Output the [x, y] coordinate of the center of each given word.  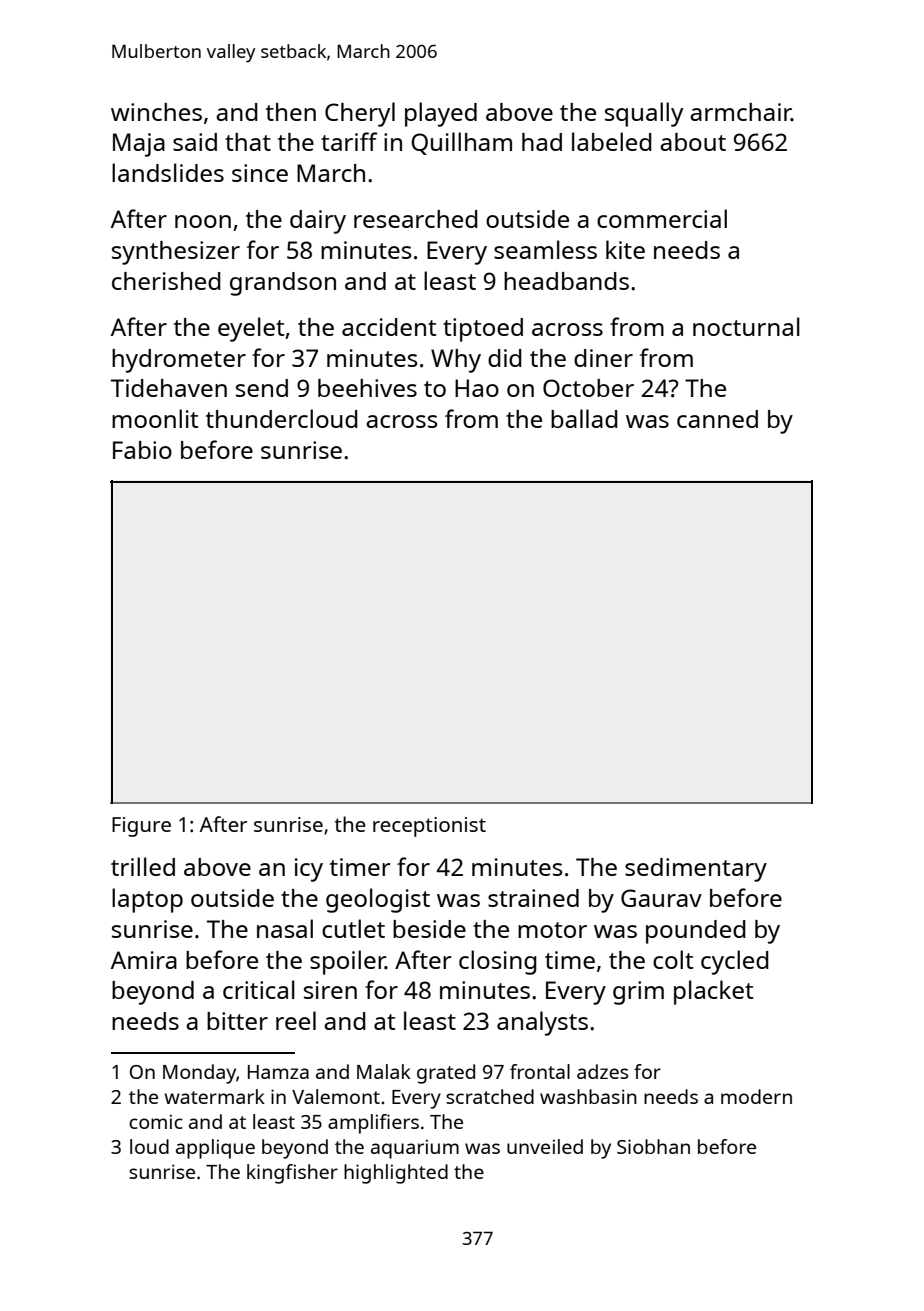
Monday [199, 1074]
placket [714, 992]
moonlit [155, 418]
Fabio [142, 450]
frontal [540, 1071]
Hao [477, 388]
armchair [740, 112]
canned [717, 419]
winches [156, 112]
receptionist [429, 827]
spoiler [347, 962]
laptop [147, 900]
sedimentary [696, 870]
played [441, 114]
